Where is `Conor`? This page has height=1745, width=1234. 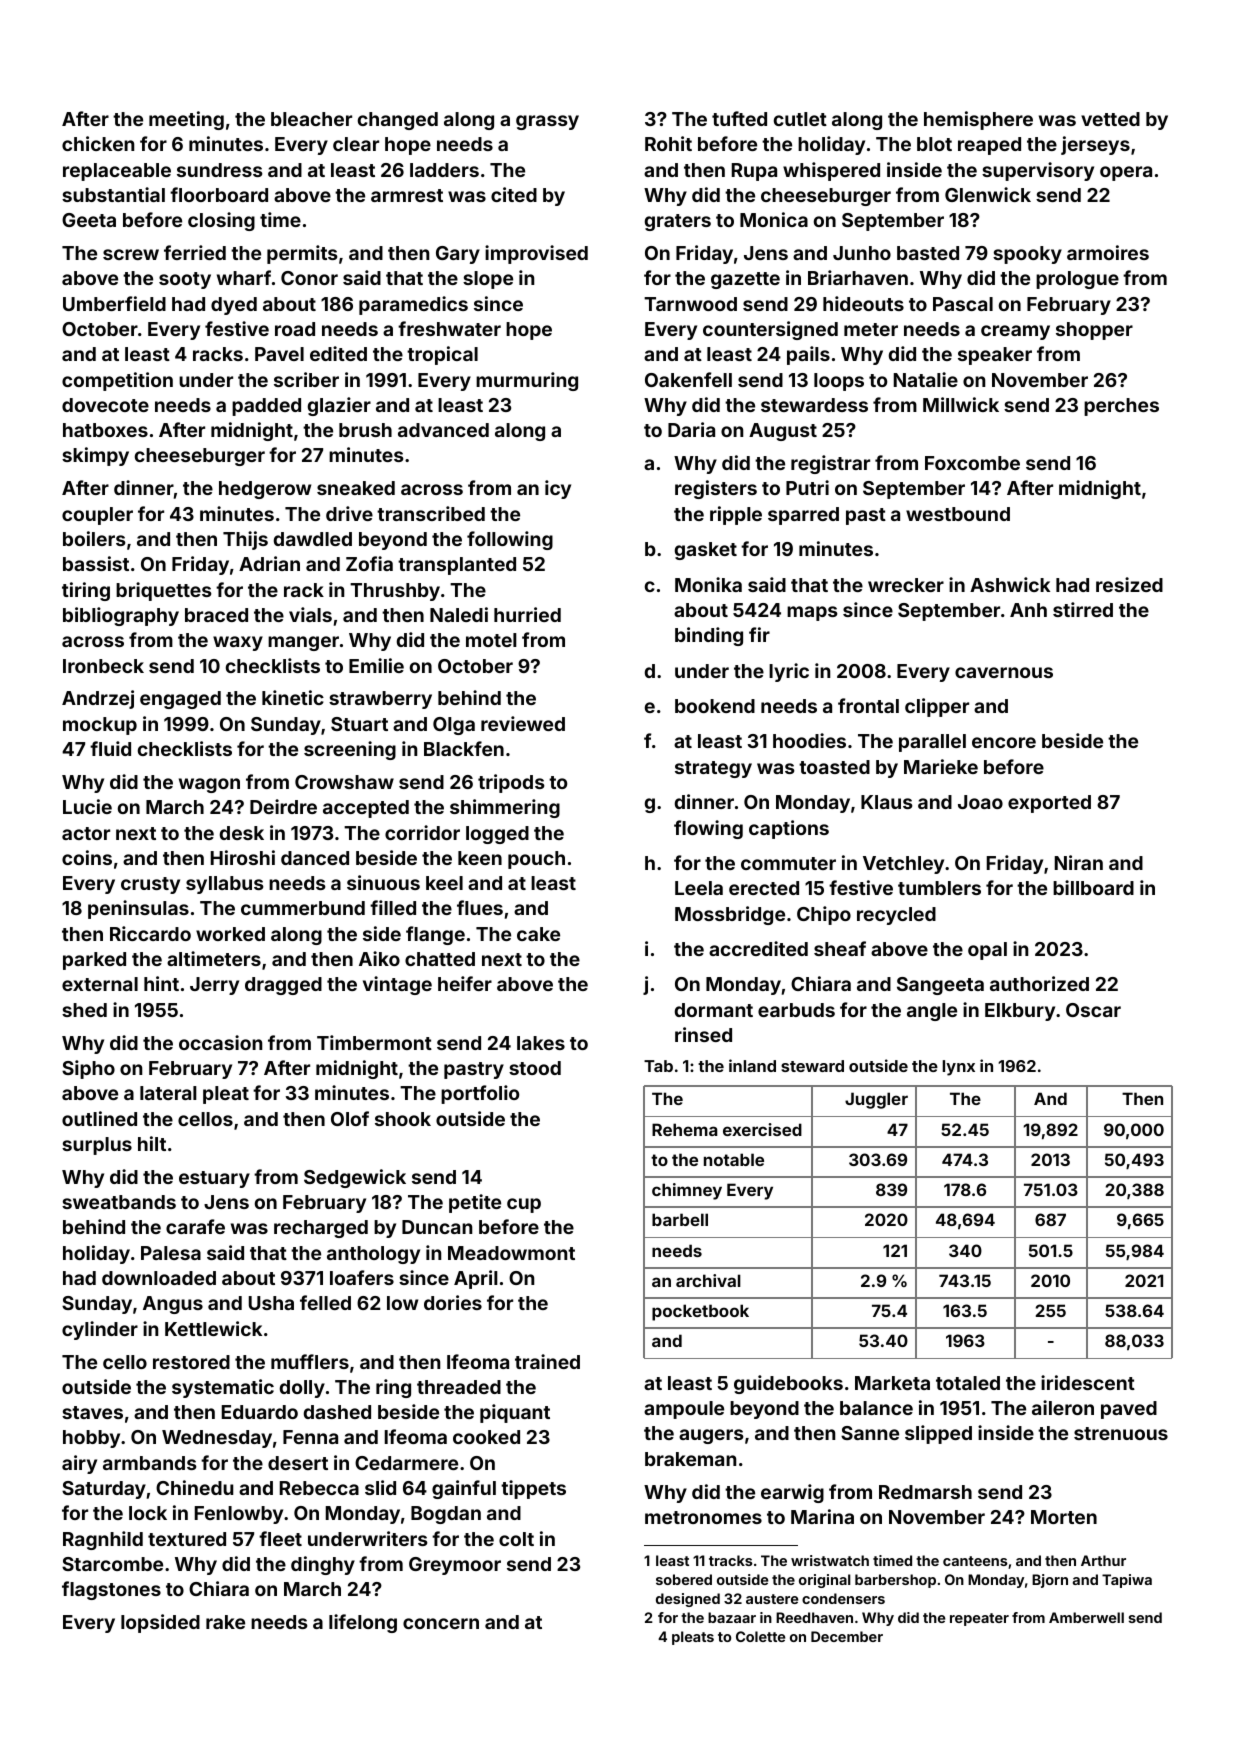 Conor is located at coordinates (309, 278).
